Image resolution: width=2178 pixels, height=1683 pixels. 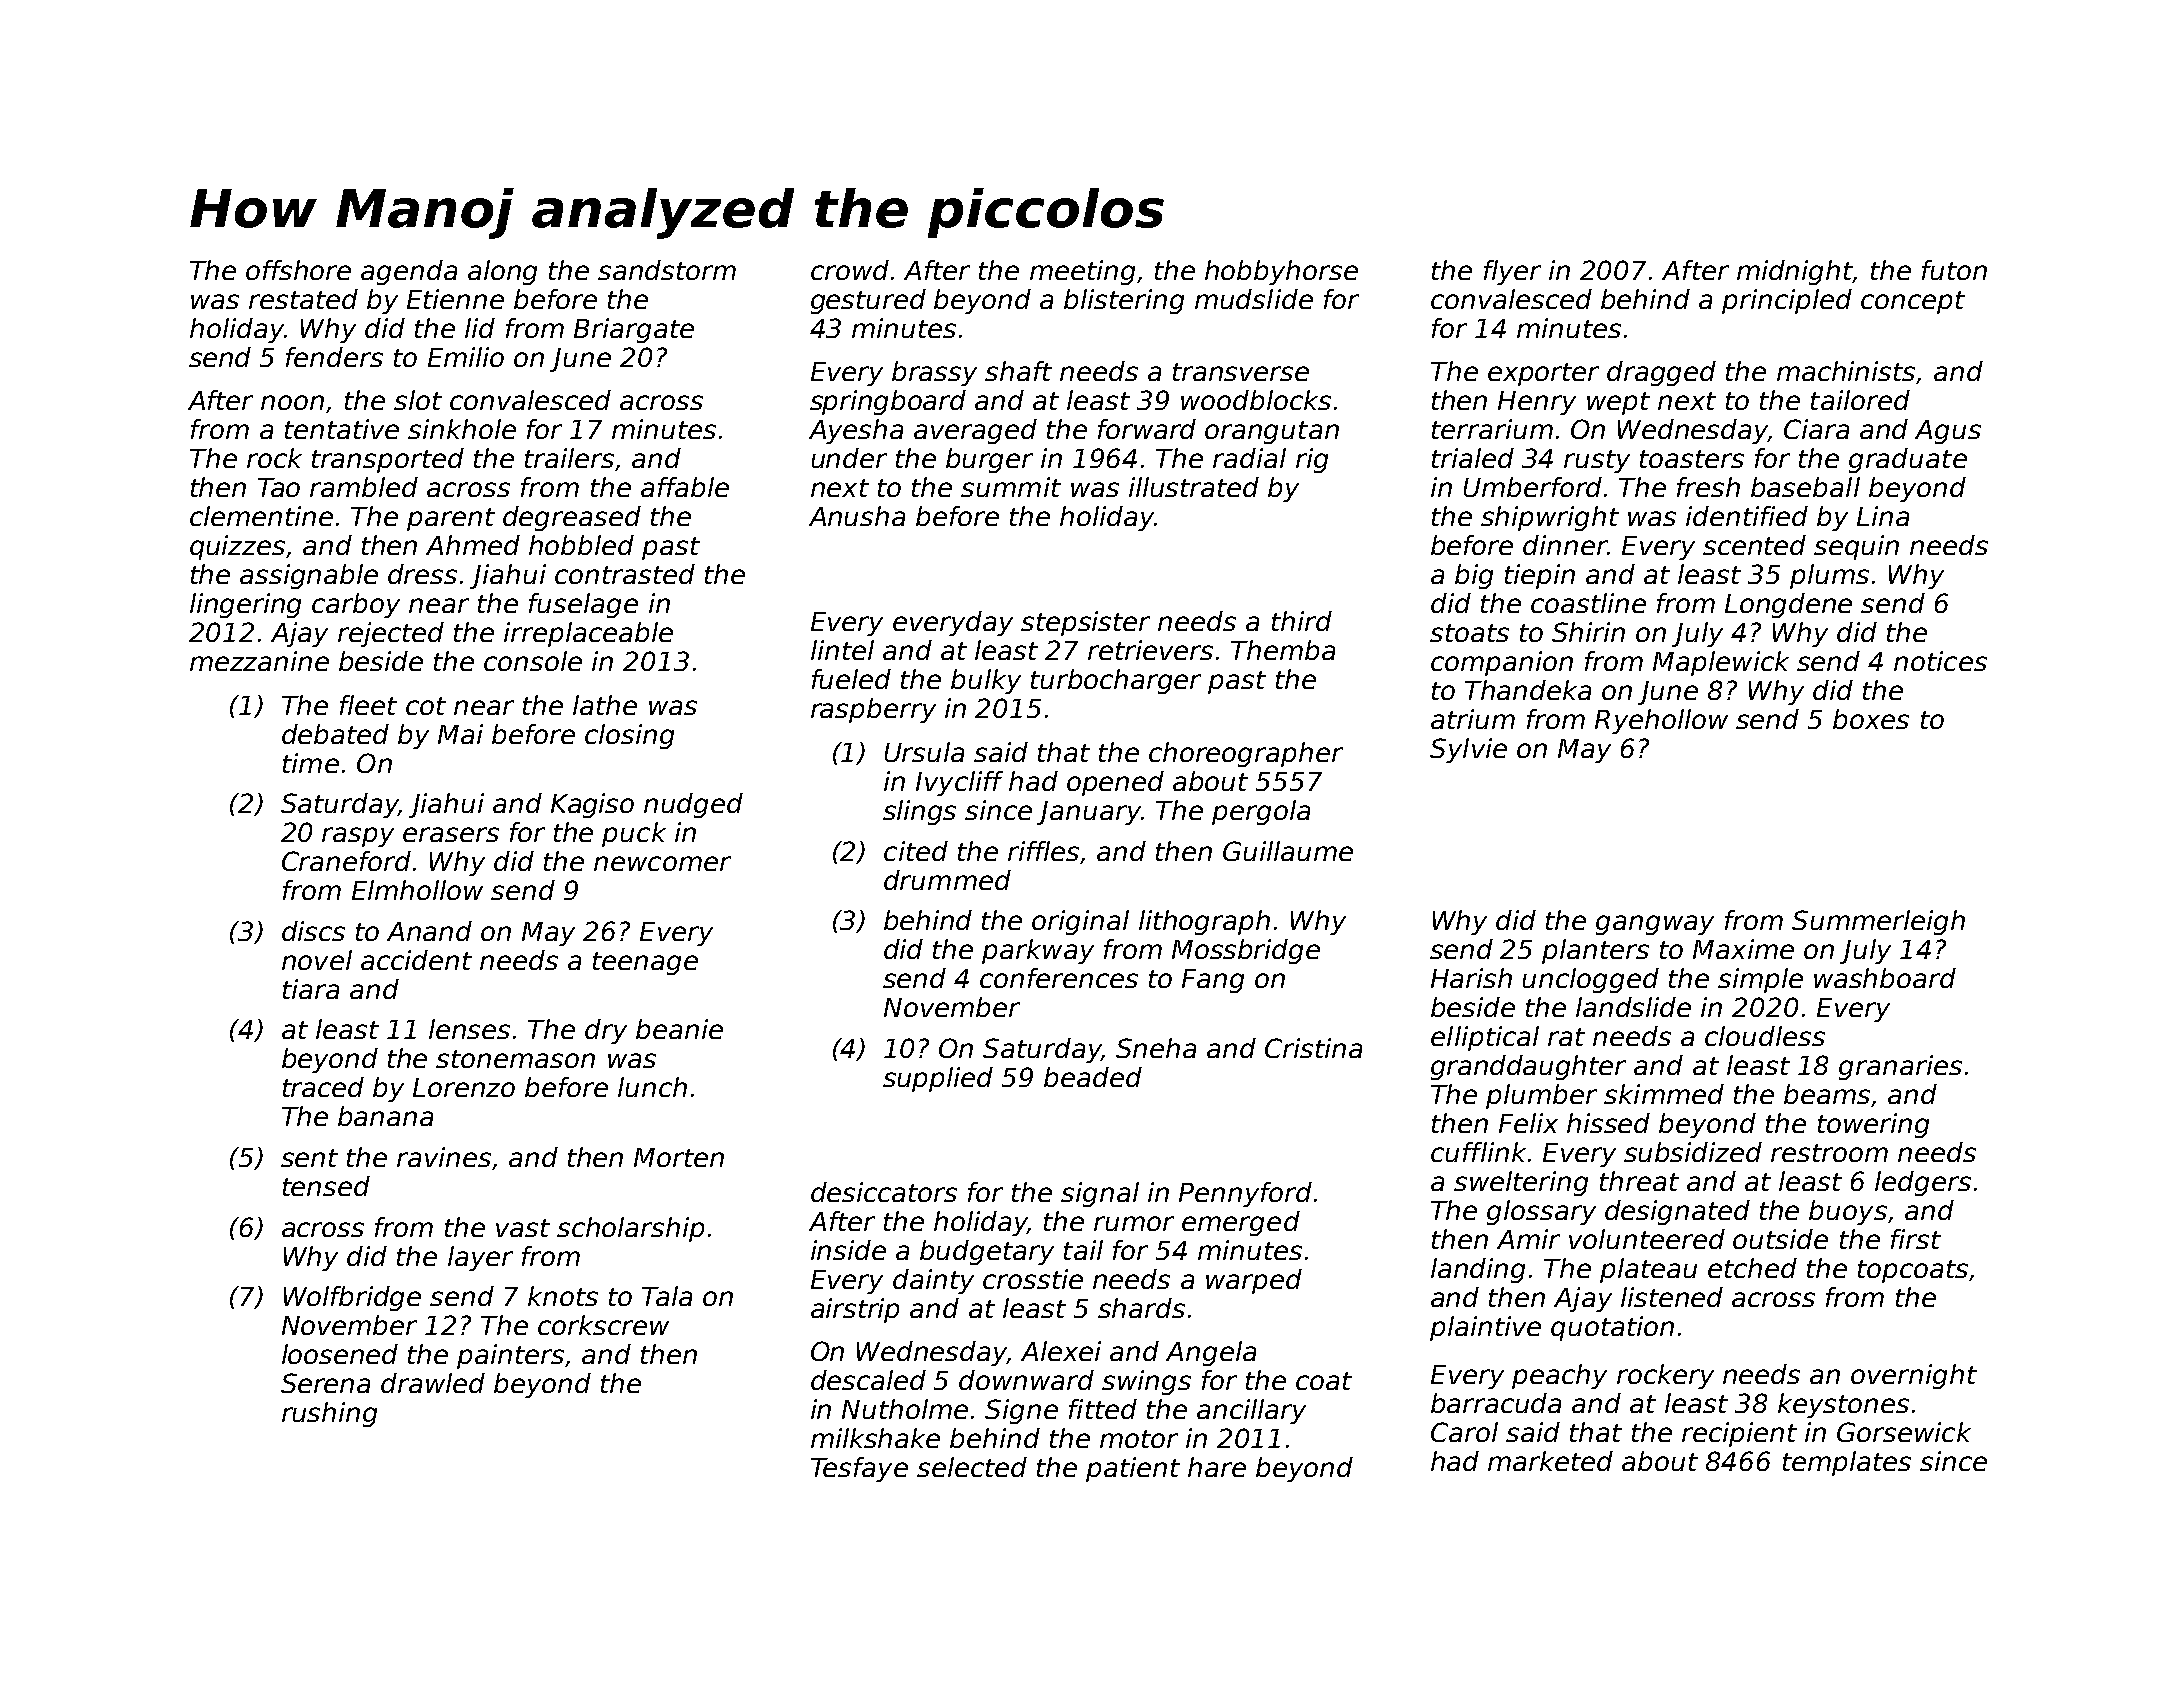 What do you see at coordinates (884, 1192) in the document?
I see `desiccators` at bounding box center [884, 1192].
